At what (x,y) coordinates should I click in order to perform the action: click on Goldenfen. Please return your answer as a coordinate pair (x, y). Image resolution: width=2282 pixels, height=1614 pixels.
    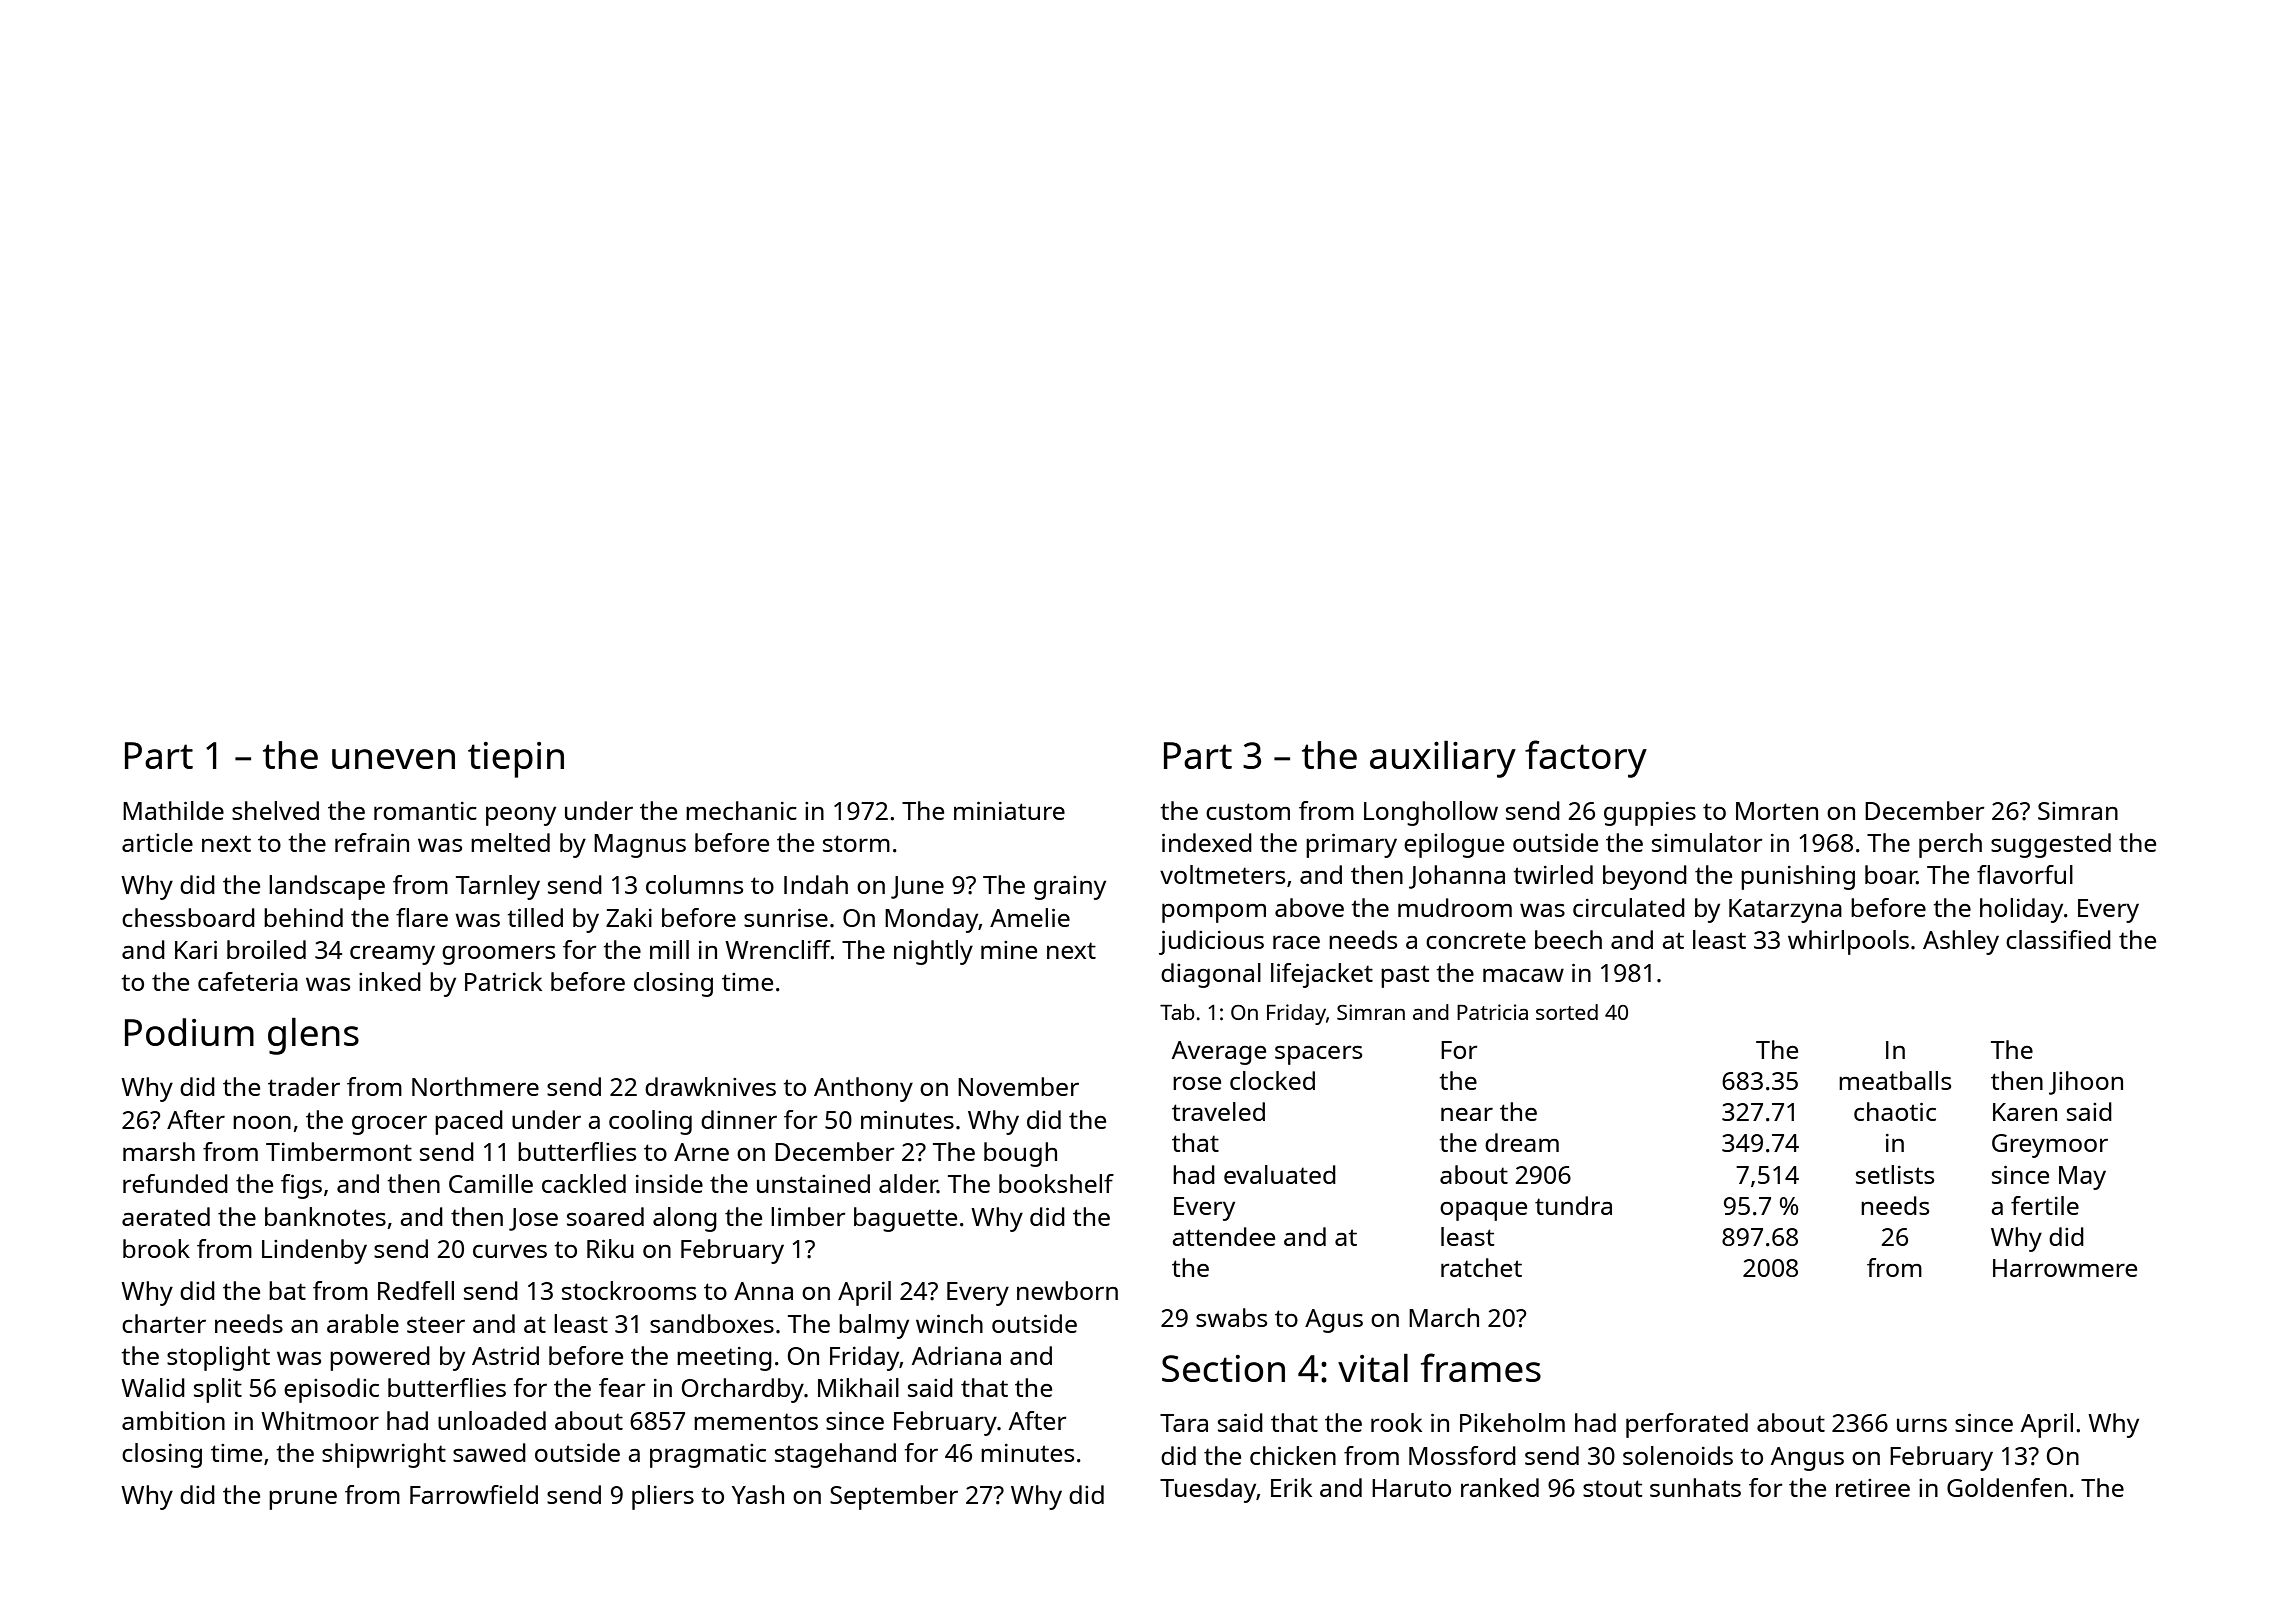
    Looking at the image, I should click on (2007, 1487).
